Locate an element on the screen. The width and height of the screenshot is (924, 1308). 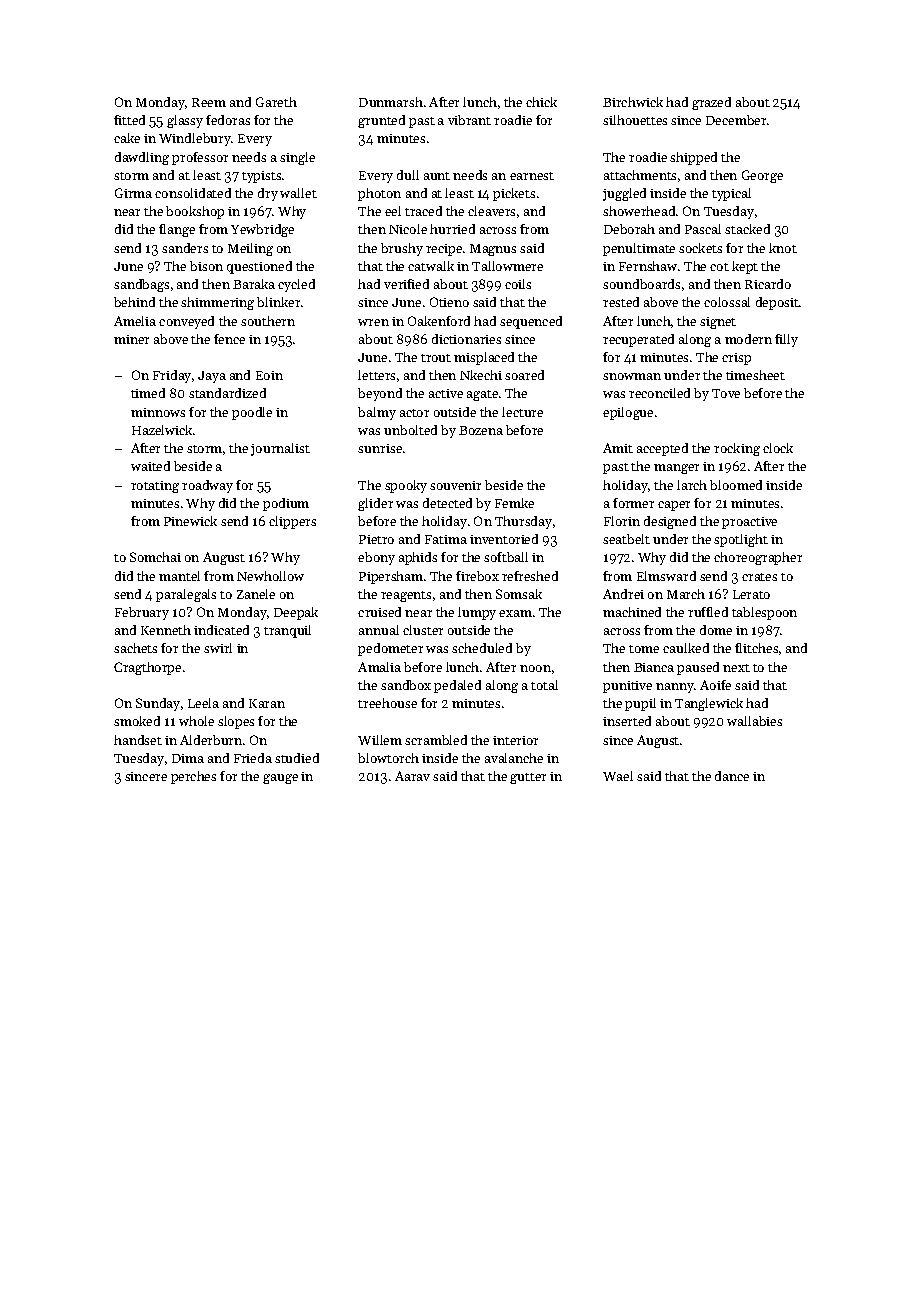
bloomed is located at coordinates (736, 485).
